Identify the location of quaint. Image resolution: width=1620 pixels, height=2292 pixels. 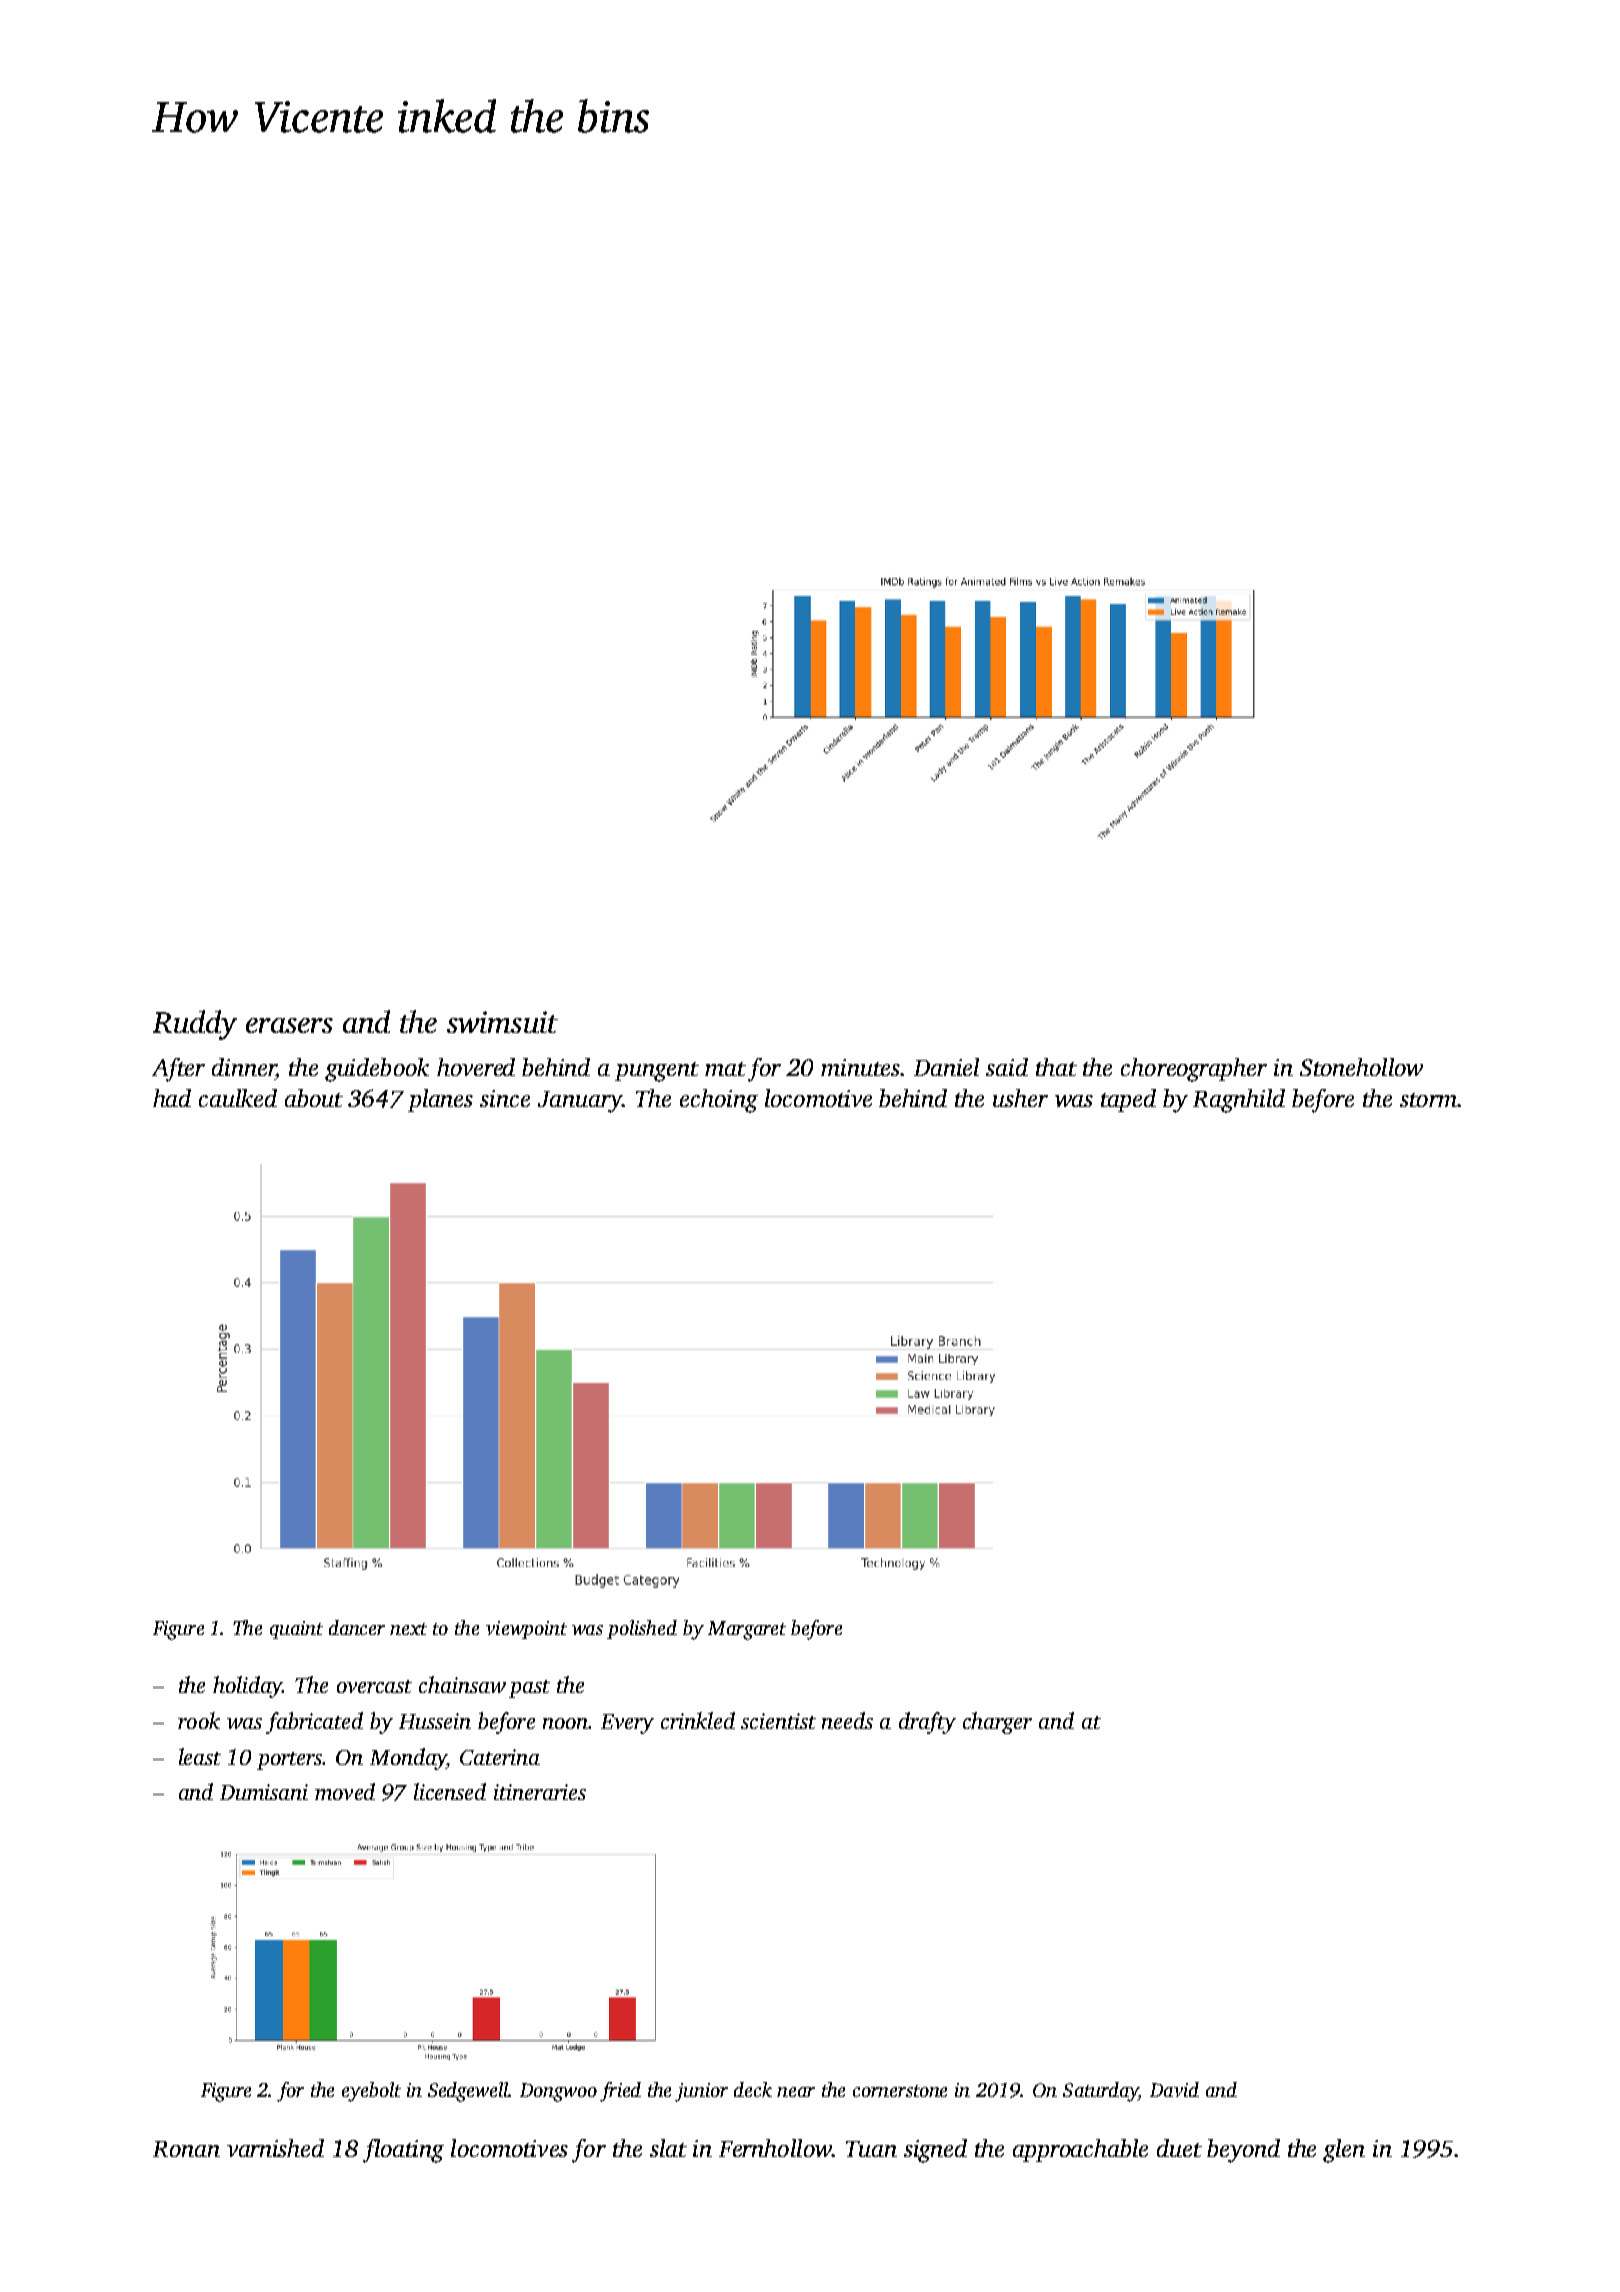
(296, 1630).
